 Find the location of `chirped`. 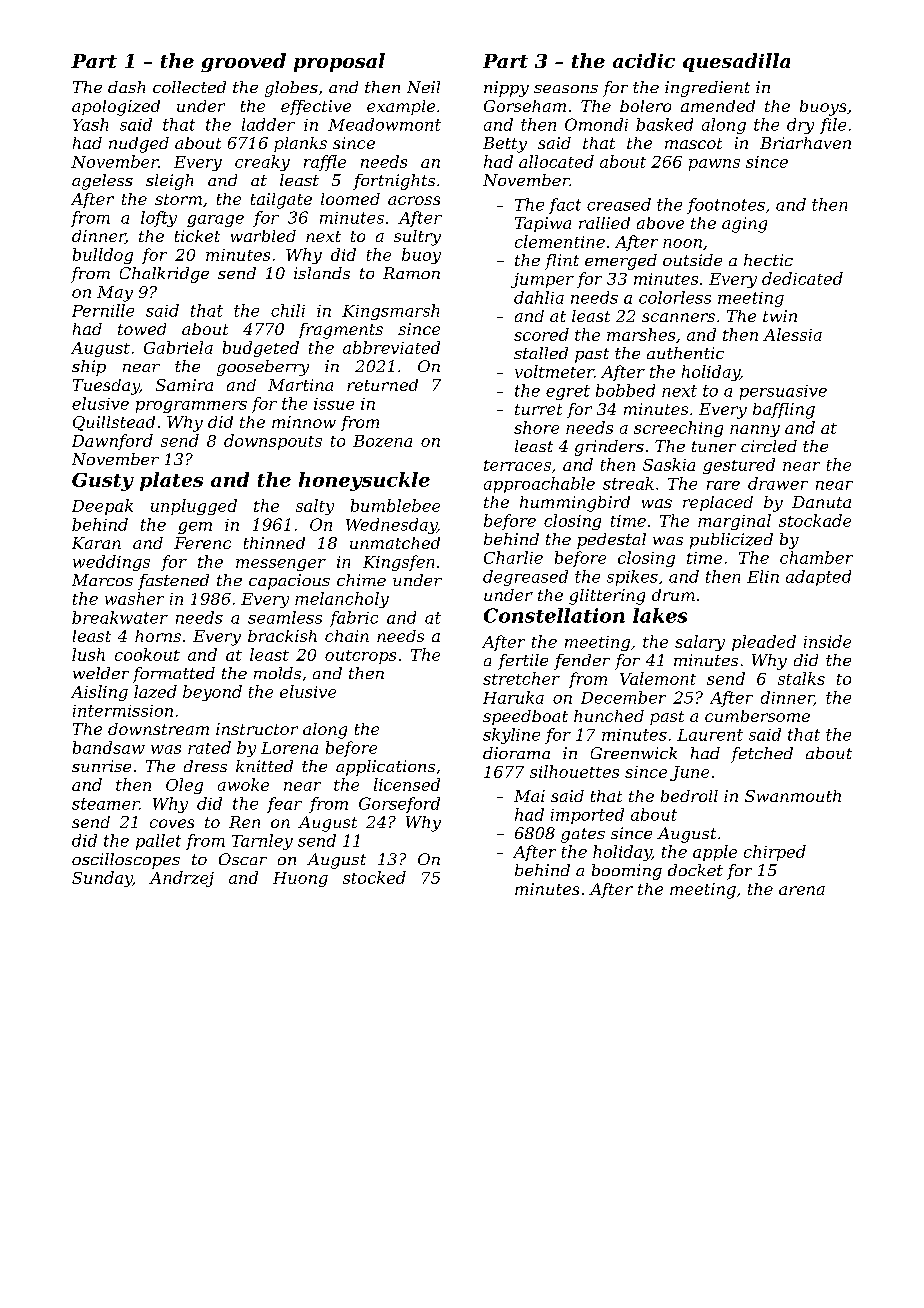

chirped is located at coordinates (775, 853).
